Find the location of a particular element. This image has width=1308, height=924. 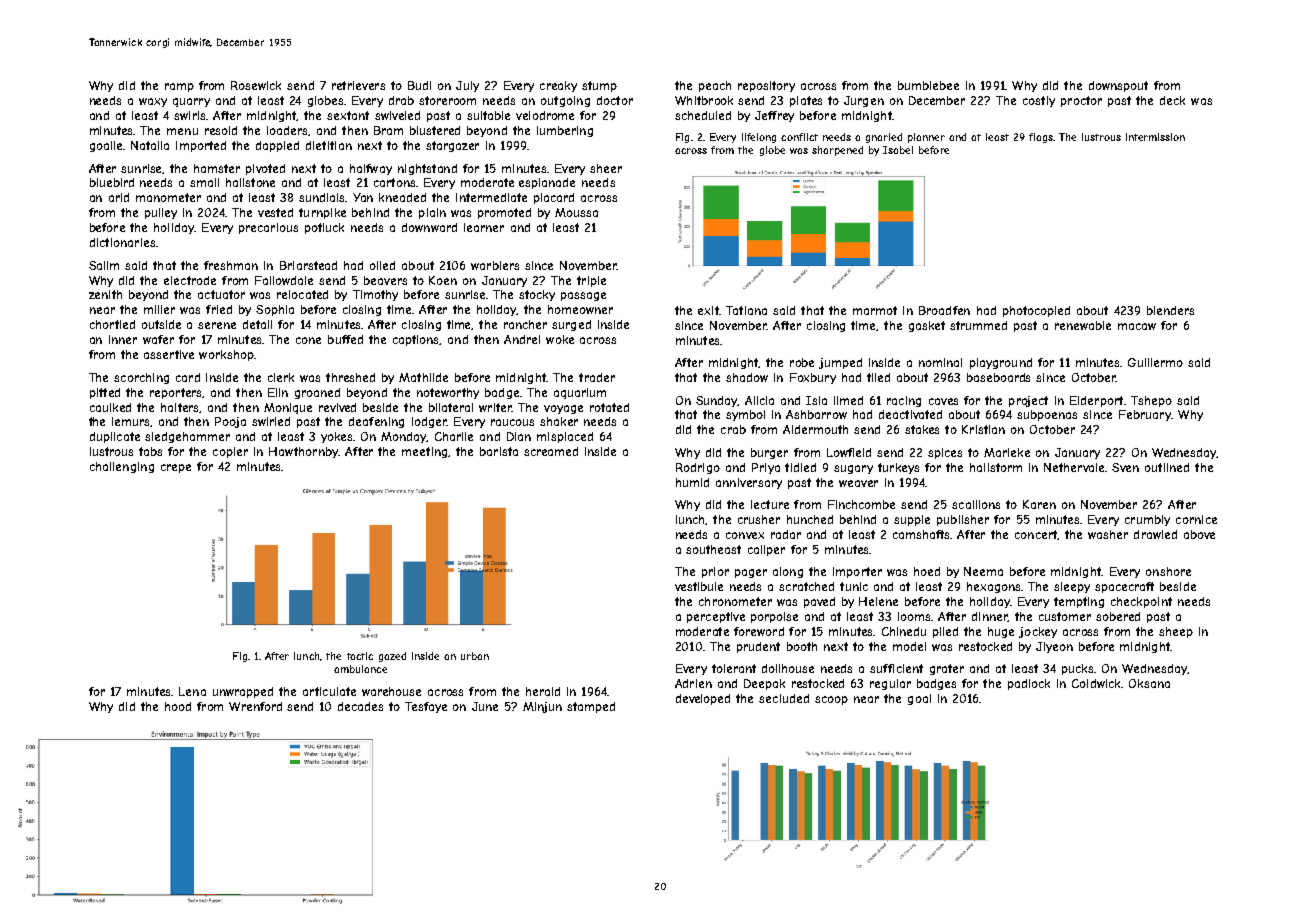

challenging is located at coordinates (122, 467).
